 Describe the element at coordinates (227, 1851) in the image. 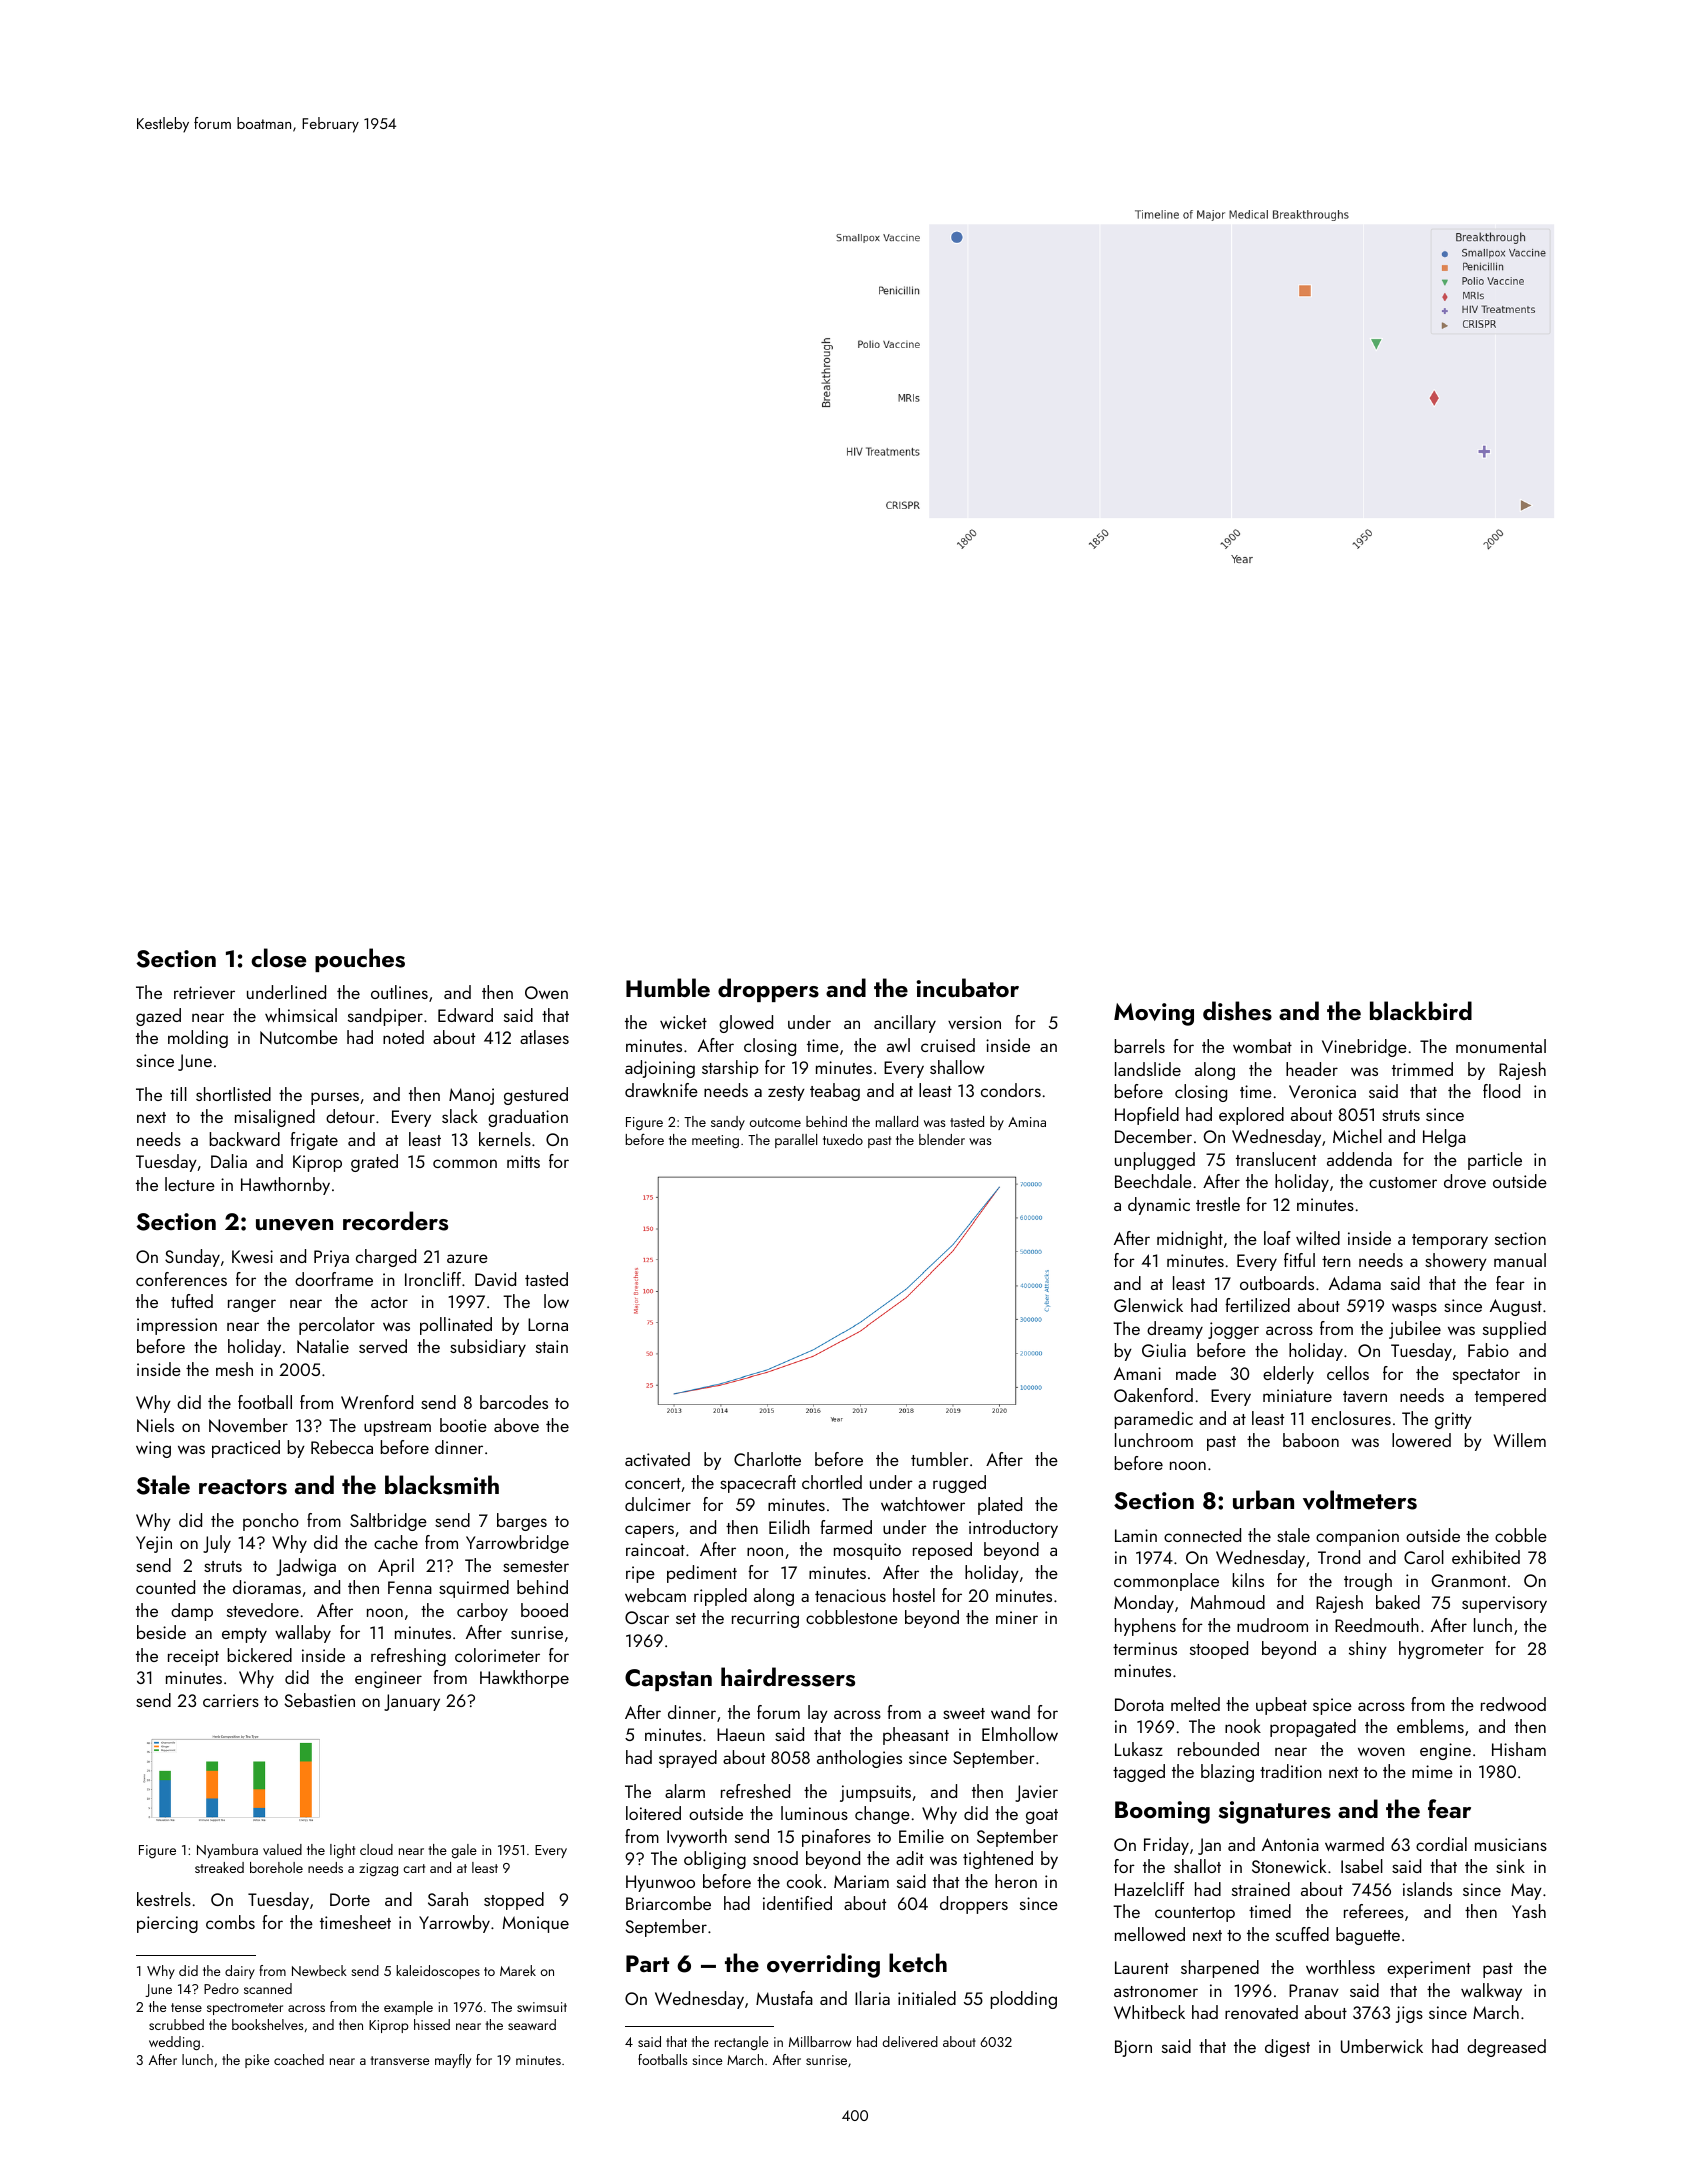

I see `Nyambura` at that location.
